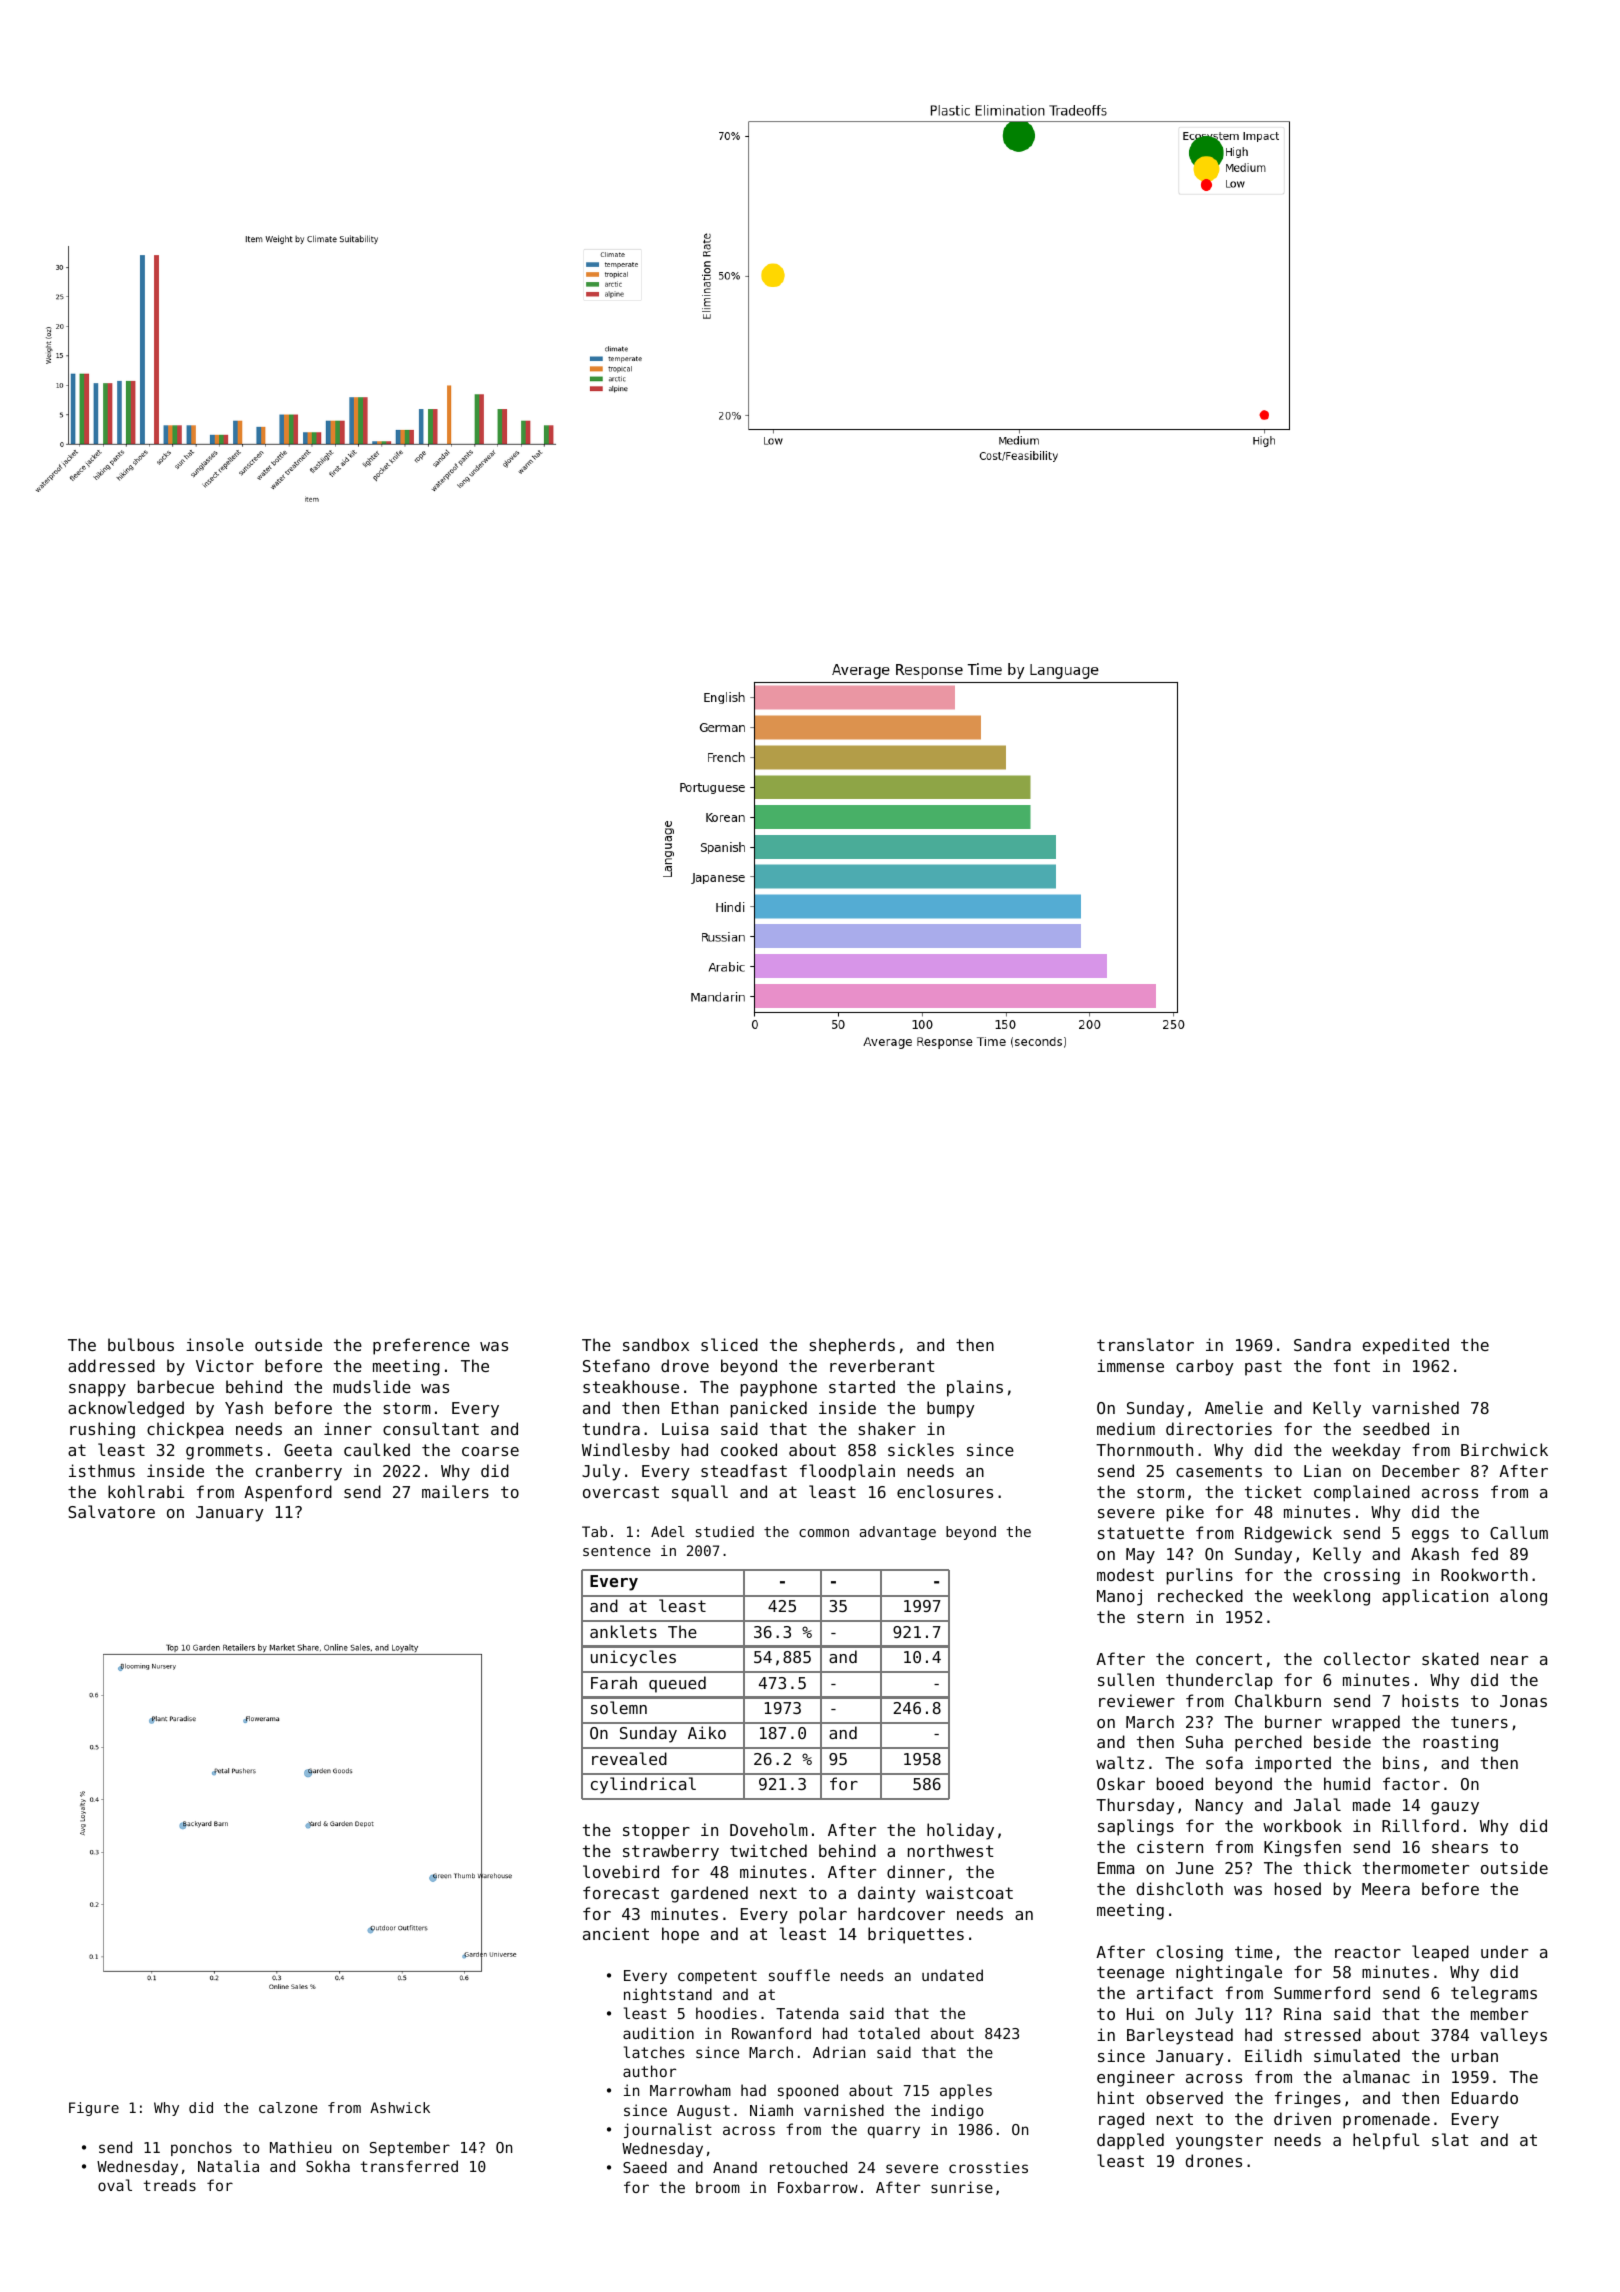 The height and width of the document is (2292, 1620). Describe the element at coordinates (824, 1533) in the document. I see `common` at that location.
